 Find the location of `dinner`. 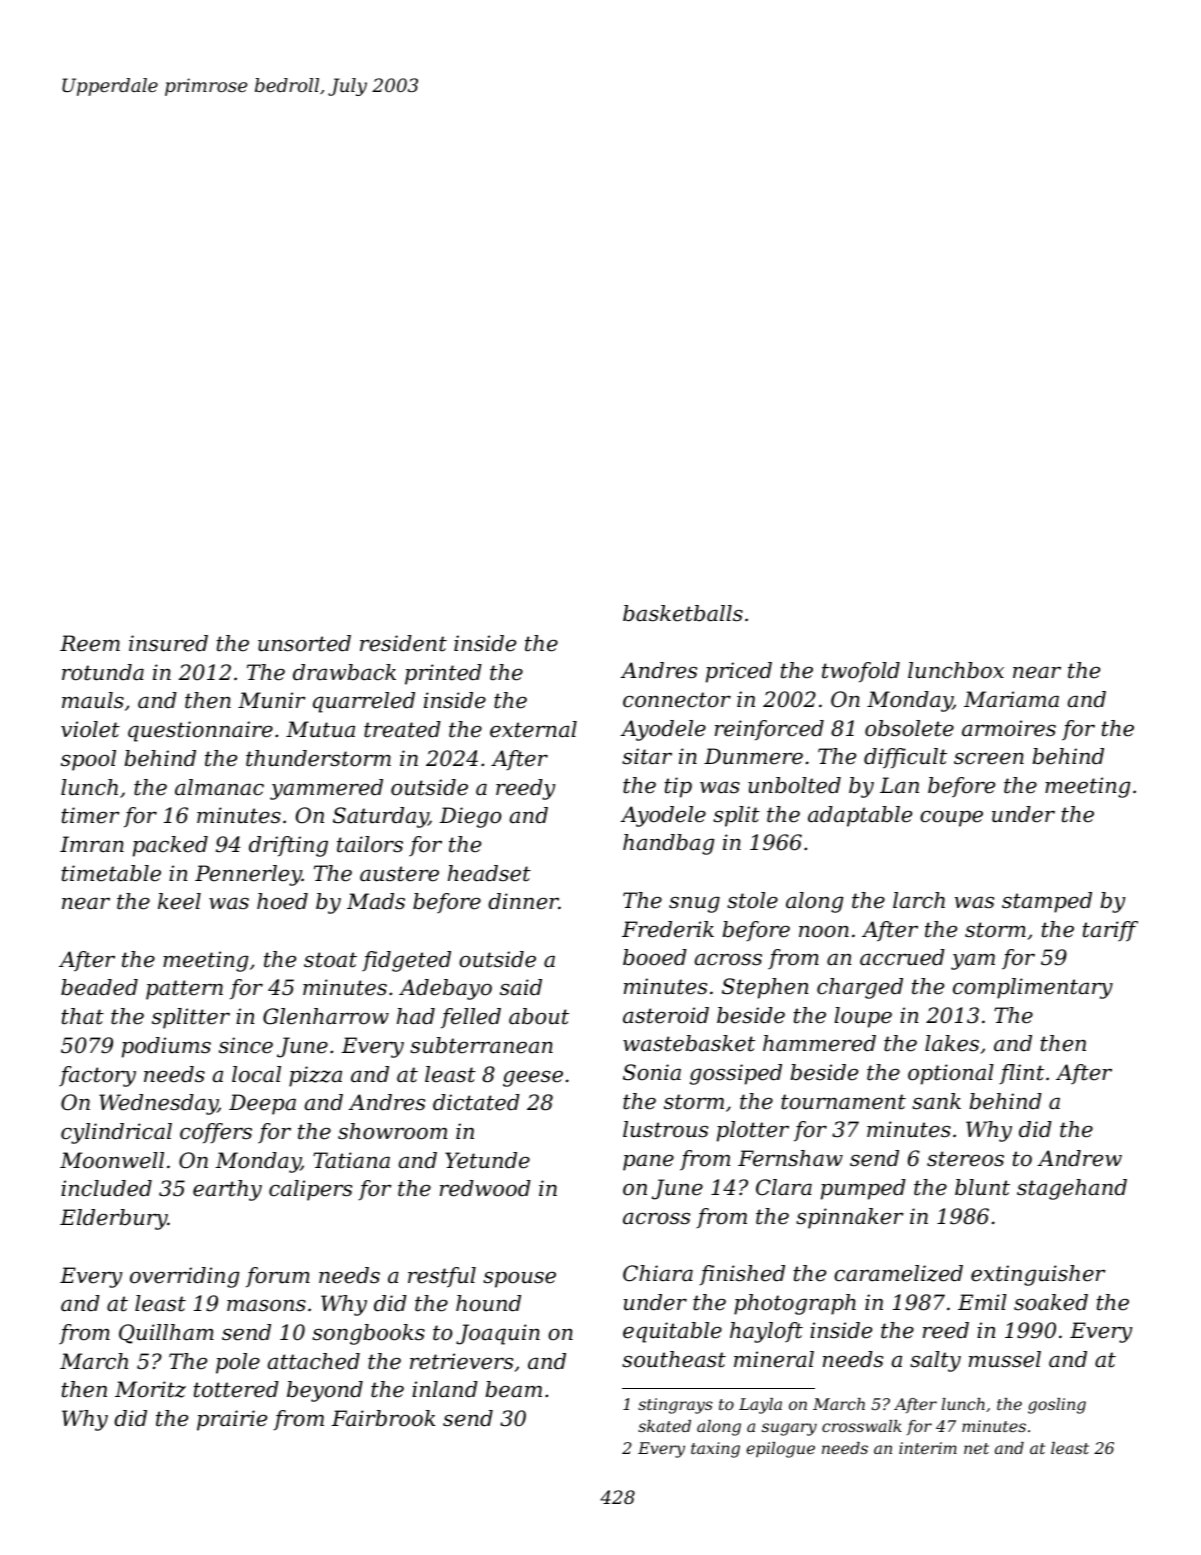

dinner is located at coordinates (523, 901).
